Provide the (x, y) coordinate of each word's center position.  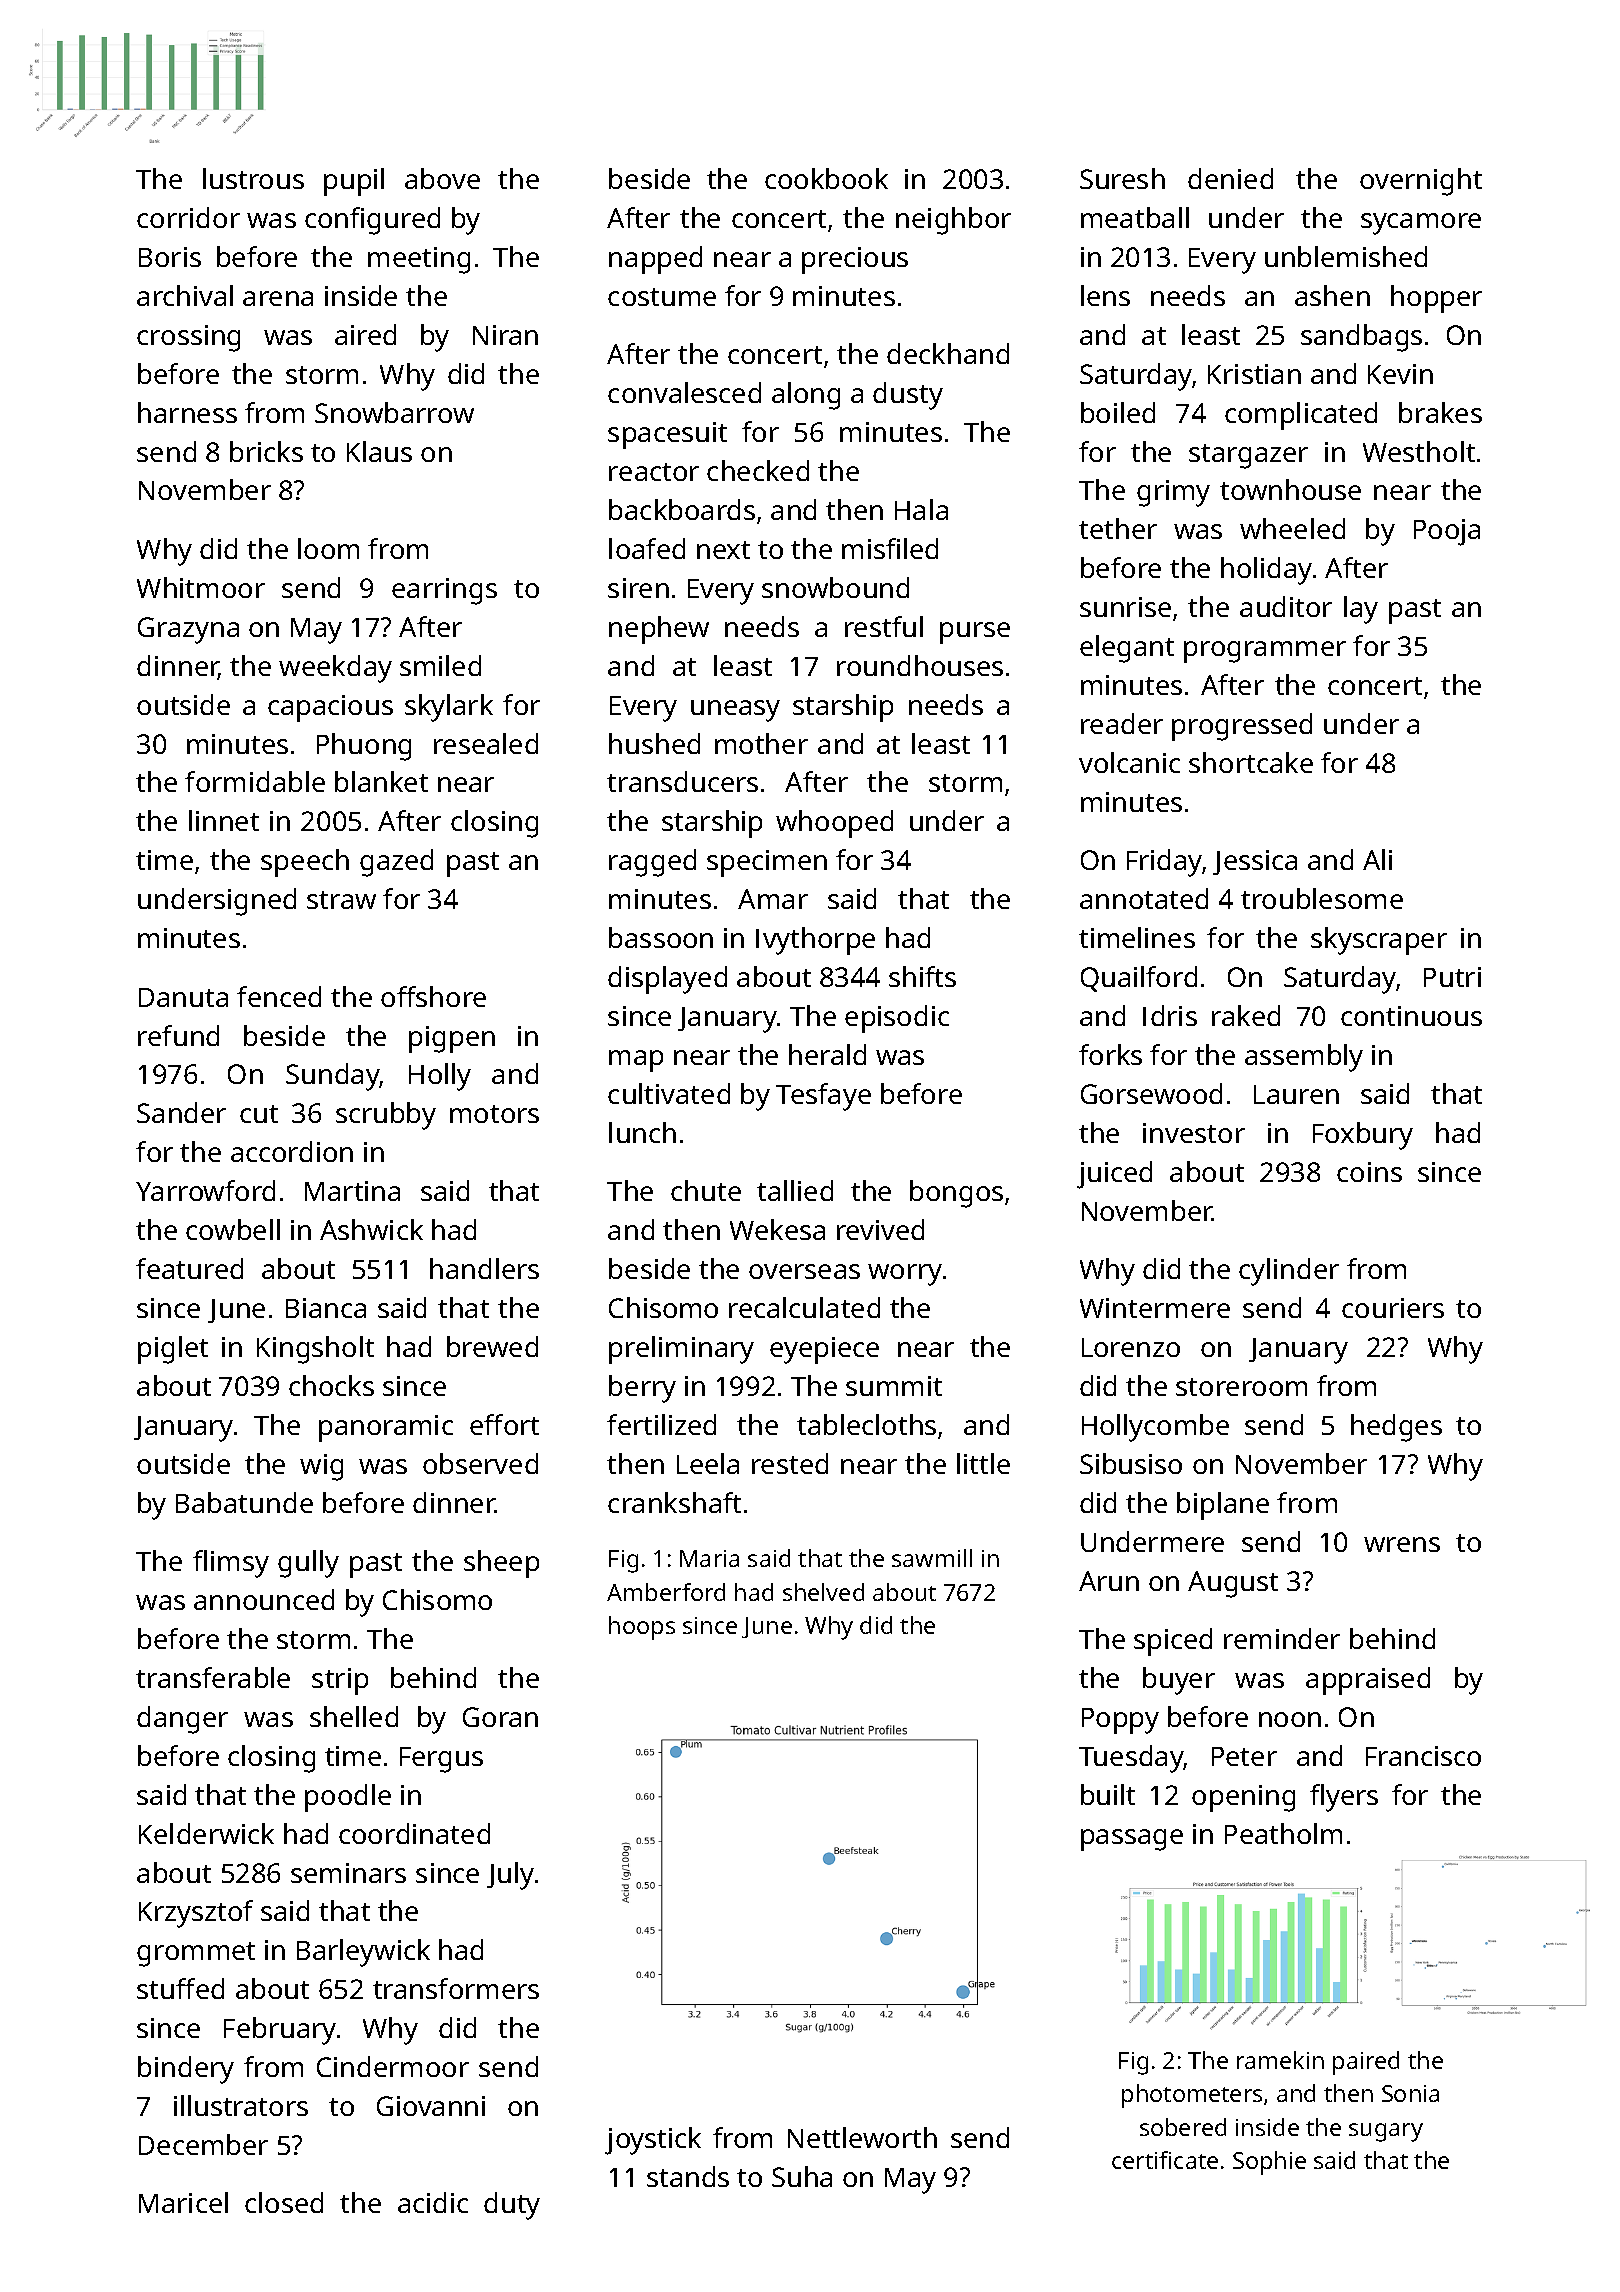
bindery (186, 2070)
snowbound (835, 587)
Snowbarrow (394, 412)
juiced (1114, 1175)
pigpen (452, 1039)
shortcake (1251, 762)
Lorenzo (1131, 1347)
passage (1132, 1840)
